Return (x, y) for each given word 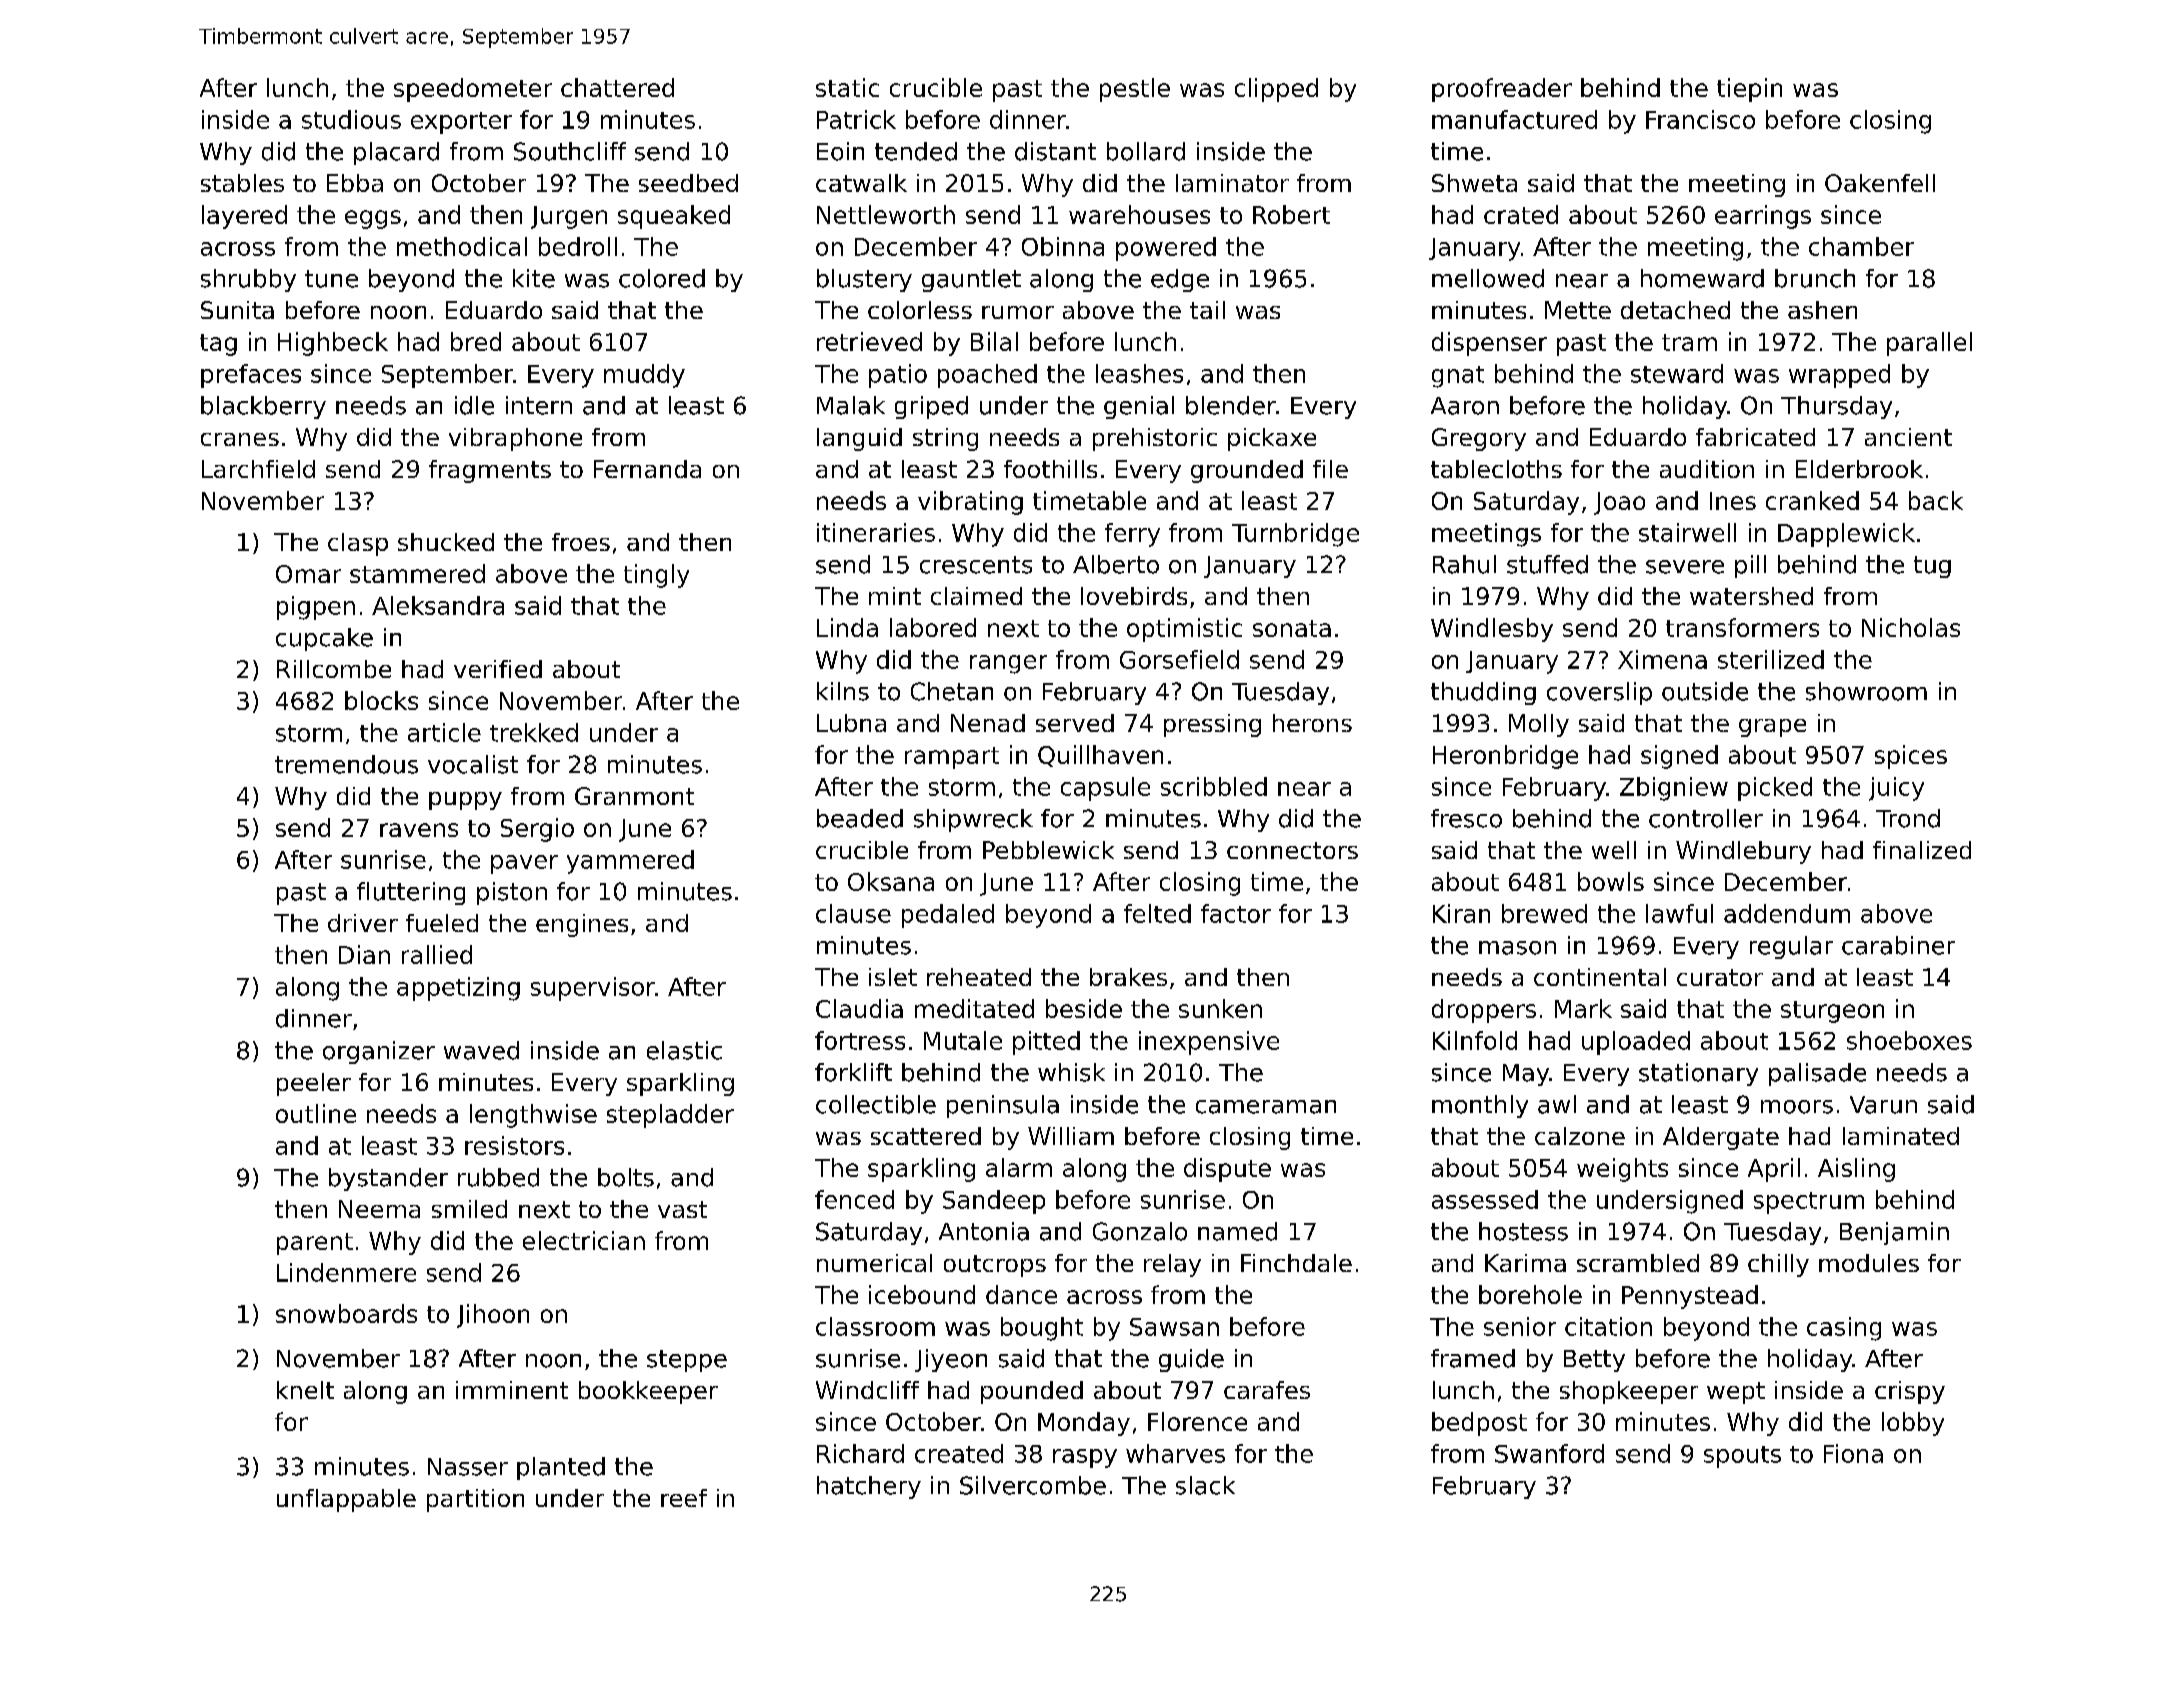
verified (498, 669)
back (1936, 500)
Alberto (1116, 564)
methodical (462, 246)
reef (684, 1498)
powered (1166, 249)
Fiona (1853, 1453)
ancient (1908, 437)
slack (1205, 1485)
